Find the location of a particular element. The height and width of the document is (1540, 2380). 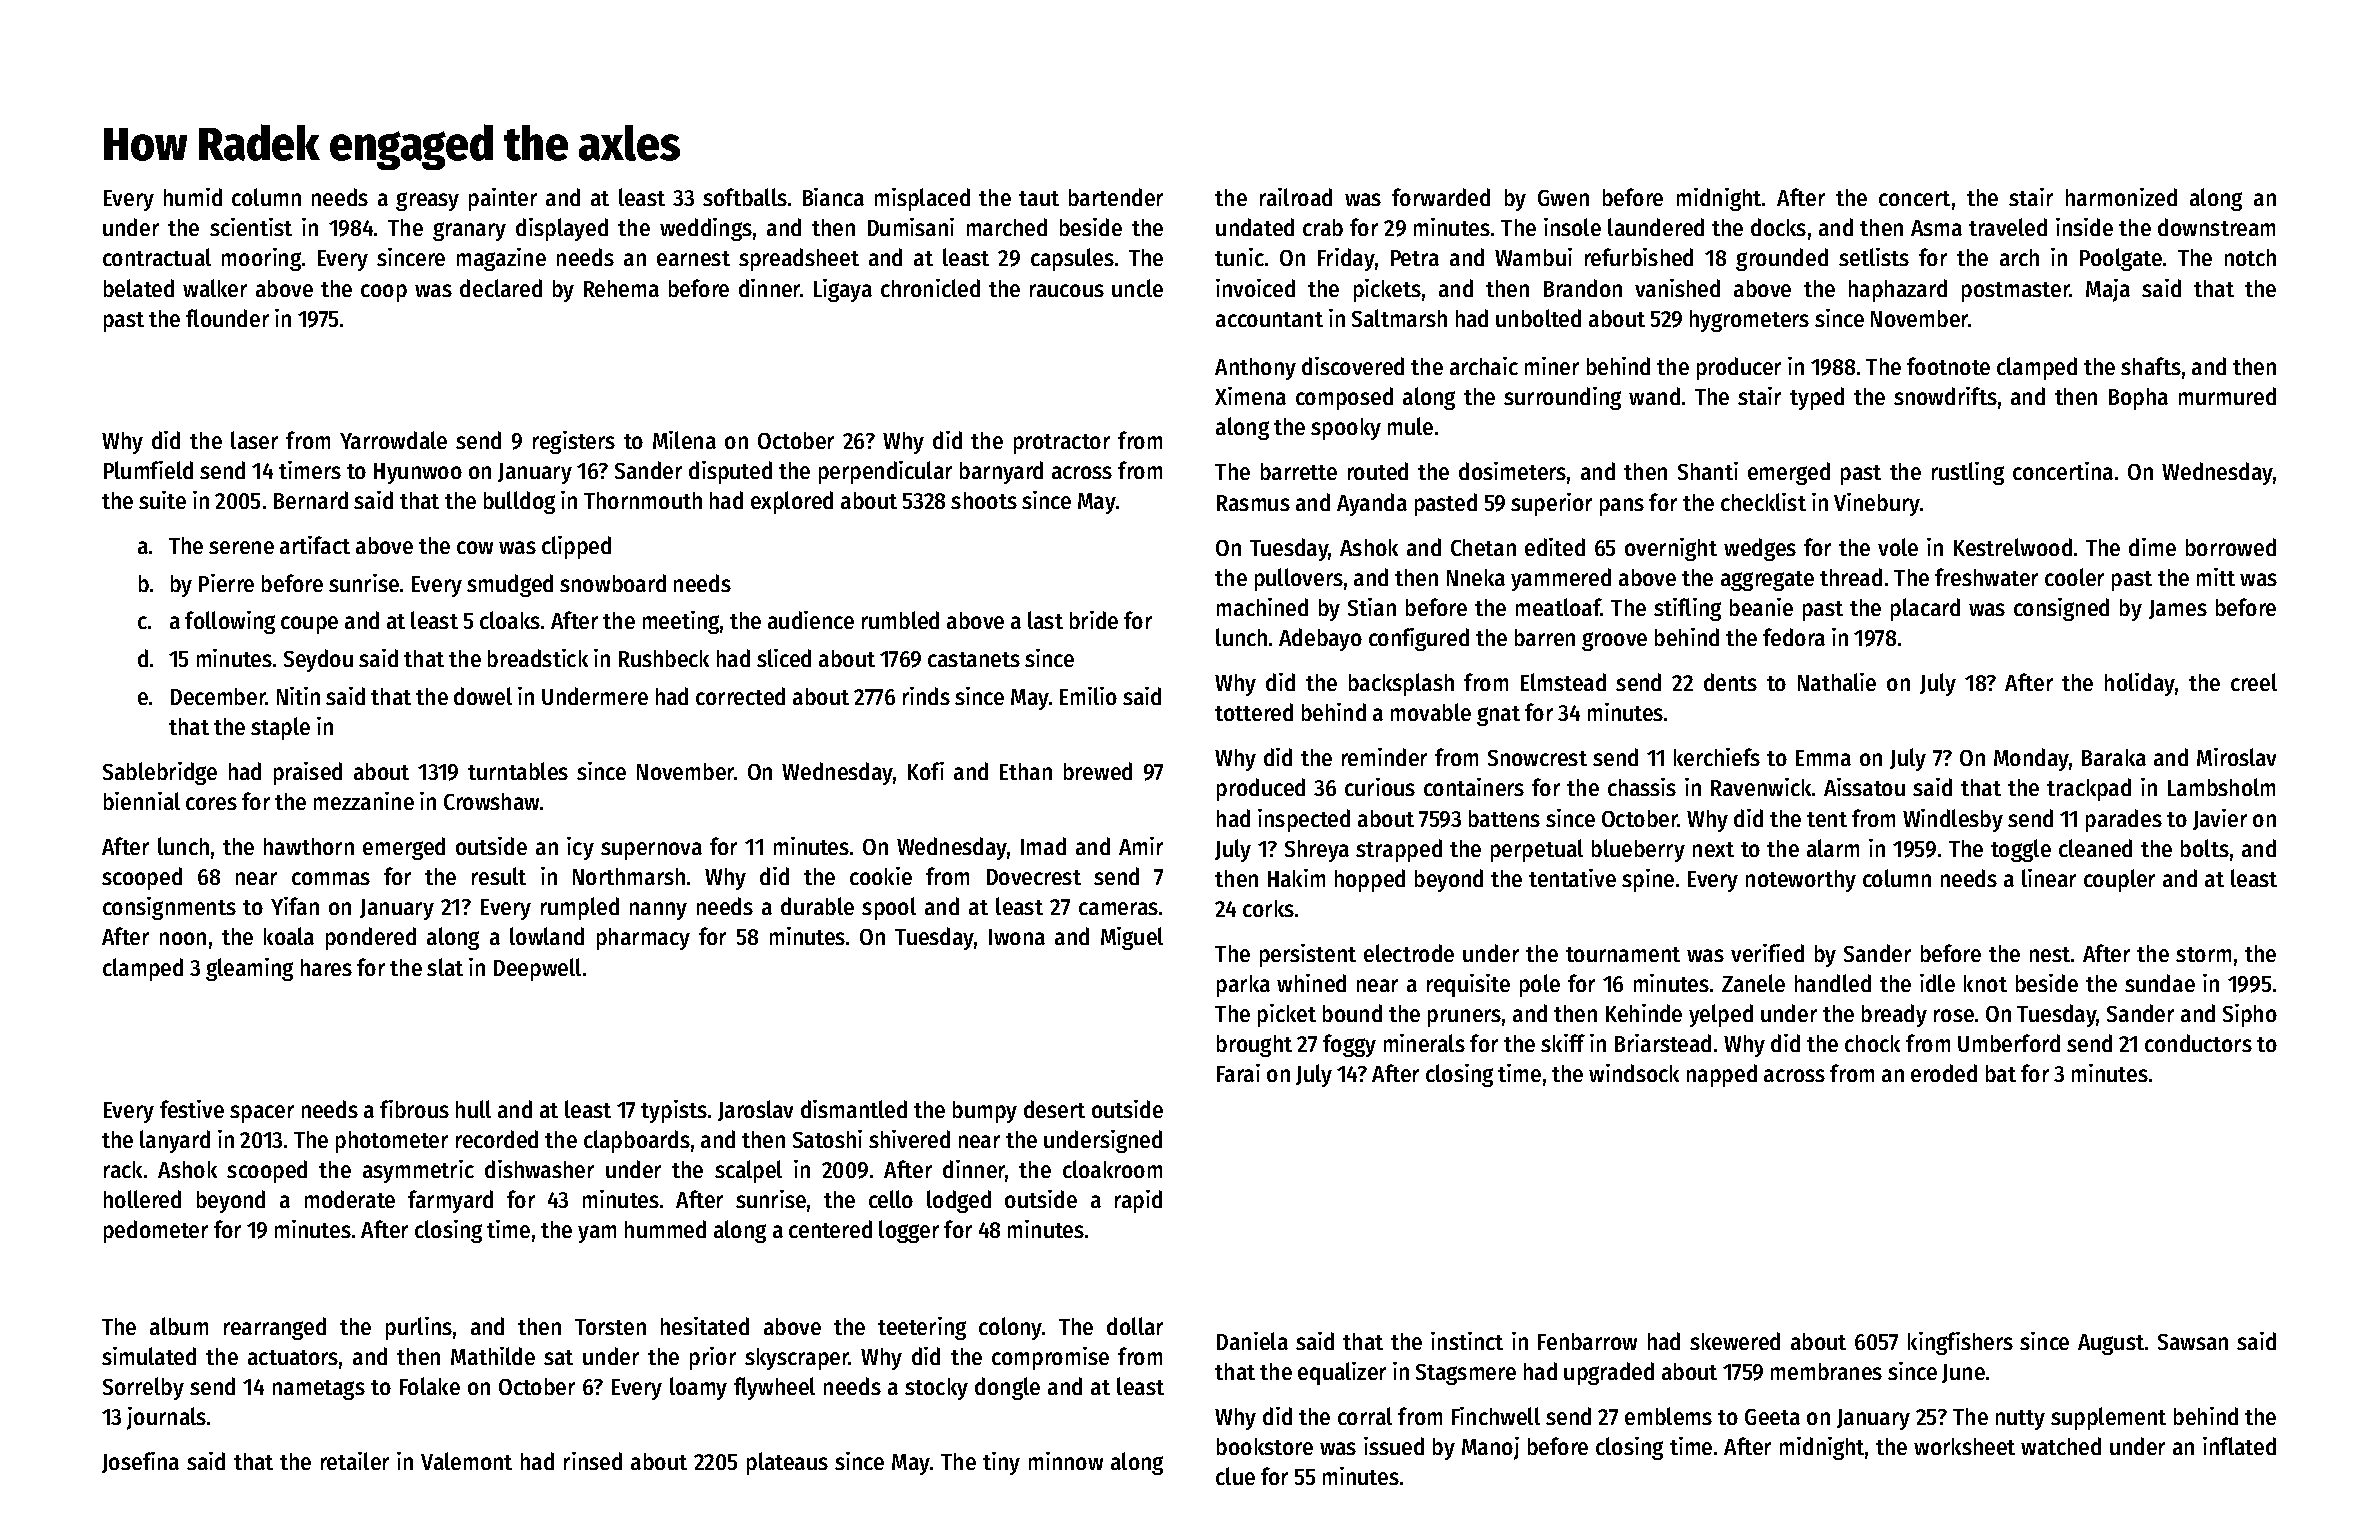

clue is located at coordinates (1235, 1476).
